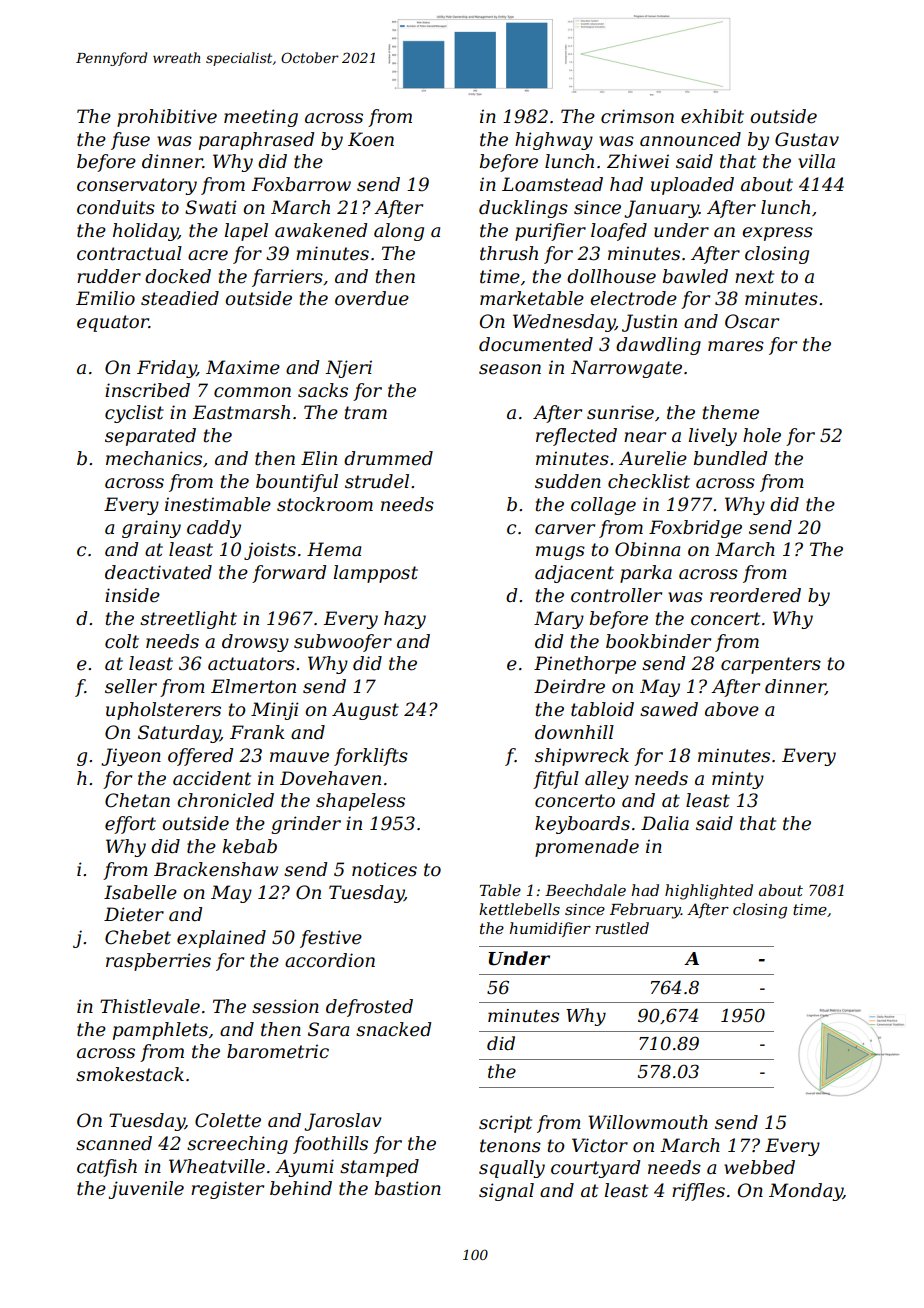 Image resolution: width=924 pixels, height=1308 pixels. I want to click on minty, so click(738, 780).
